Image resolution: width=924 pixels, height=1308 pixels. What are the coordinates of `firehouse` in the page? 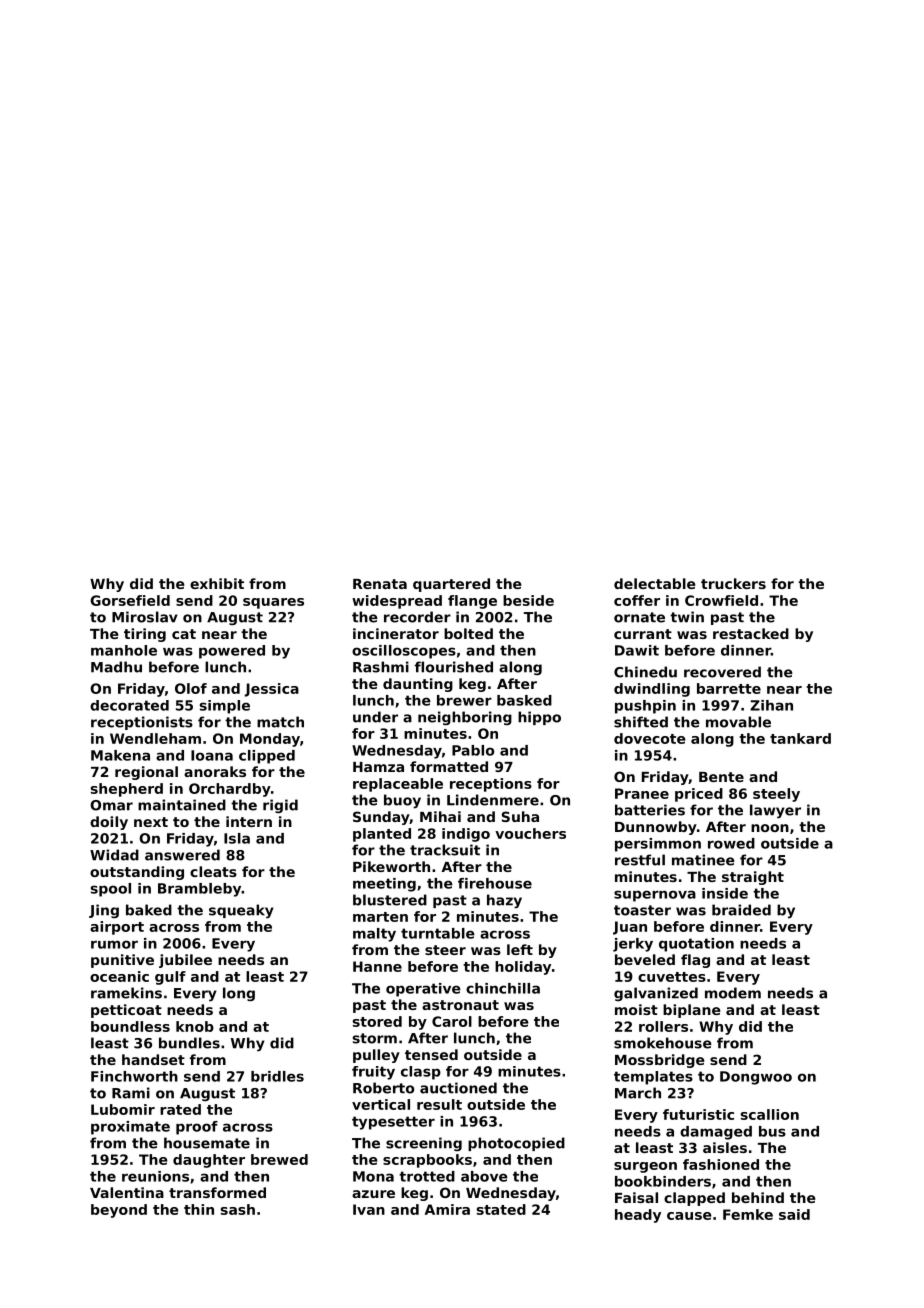 It's located at (495, 883).
